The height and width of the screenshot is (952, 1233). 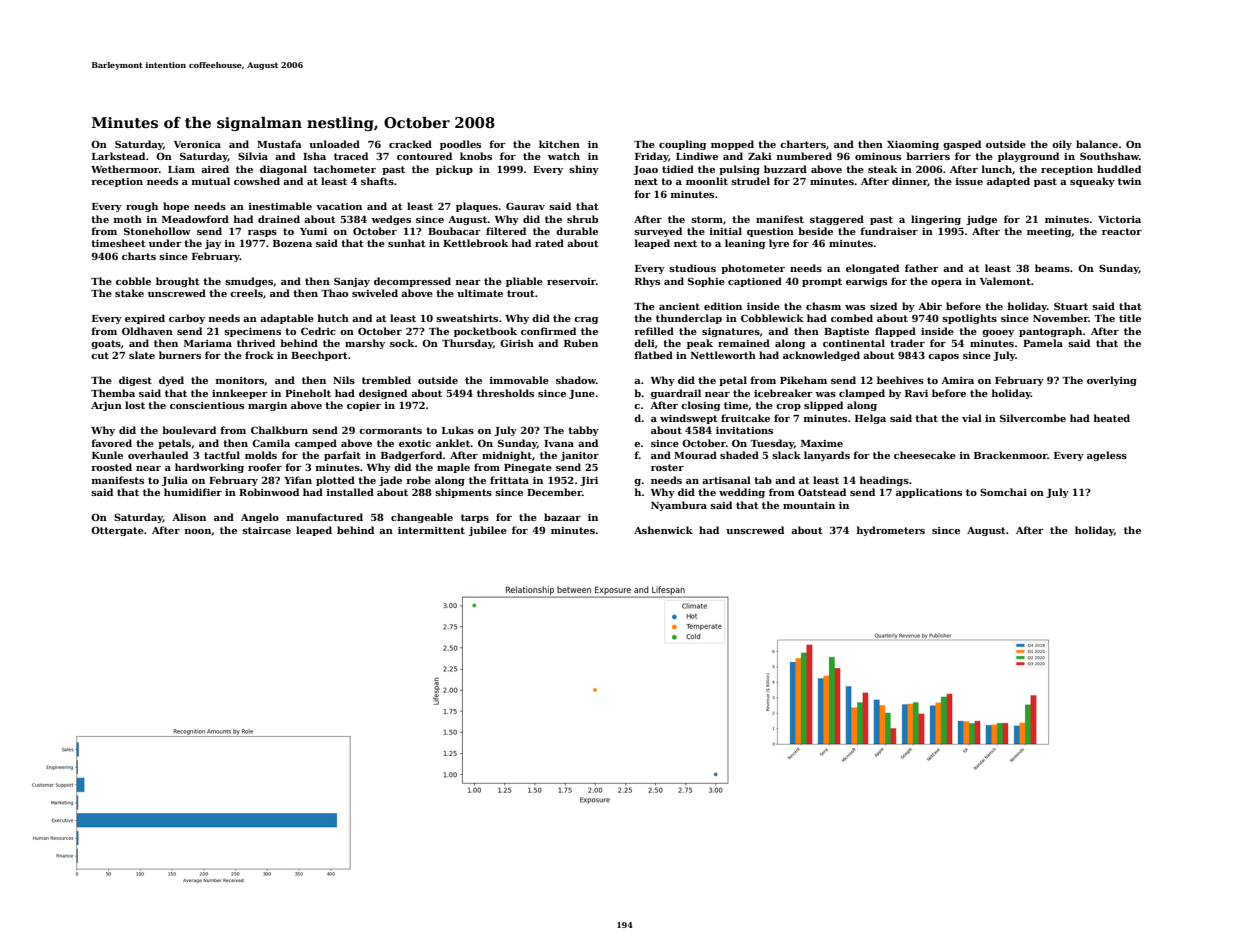 What do you see at coordinates (488, 531) in the screenshot?
I see `jubilee` at bounding box center [488, 531].
